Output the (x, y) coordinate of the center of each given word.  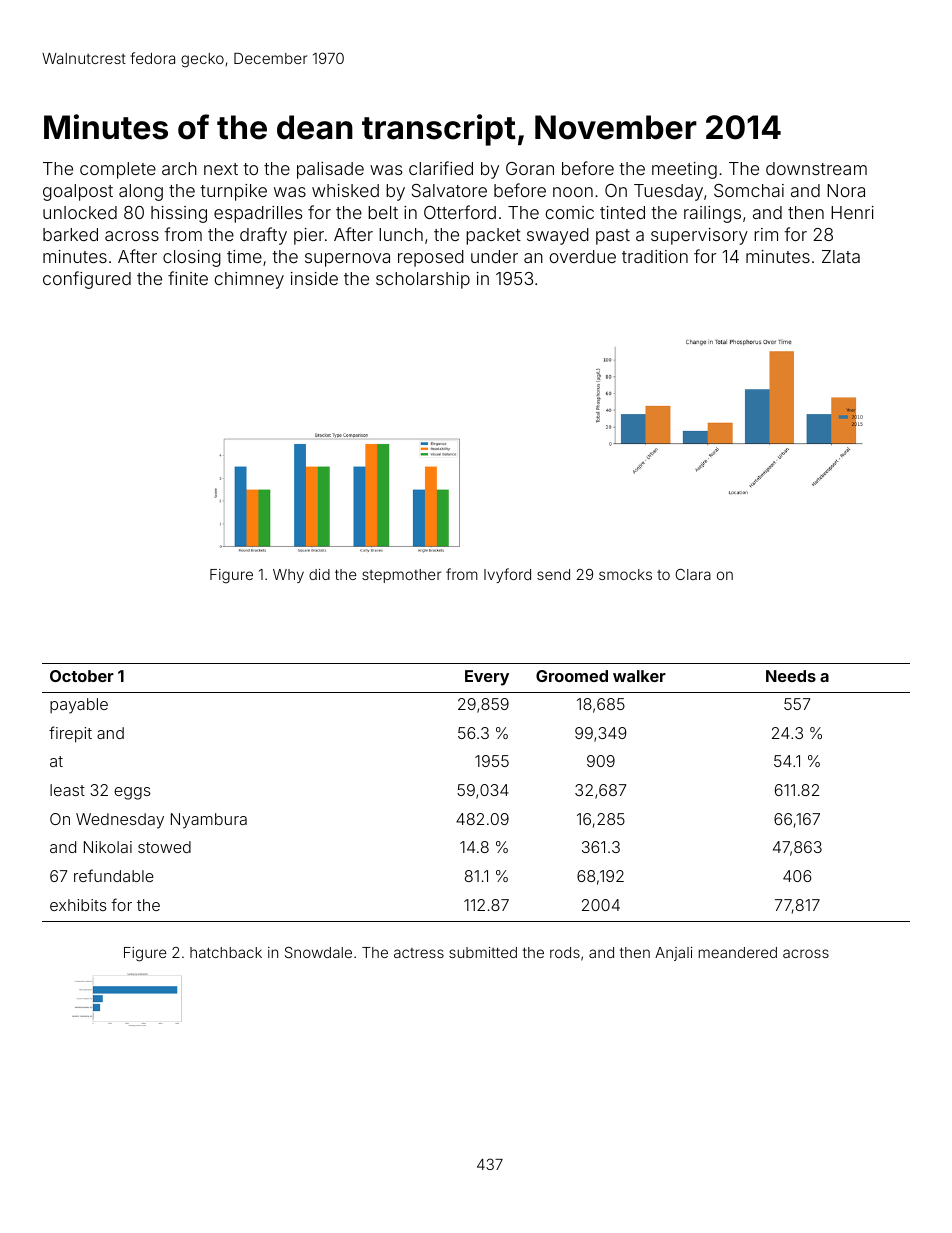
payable (79, 706)
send (553, 574)
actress (419, 953)
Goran (530, 168)
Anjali (673, 954)
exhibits (78, 905)
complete (118, 170)
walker (639, 676)
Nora (846, 190)
